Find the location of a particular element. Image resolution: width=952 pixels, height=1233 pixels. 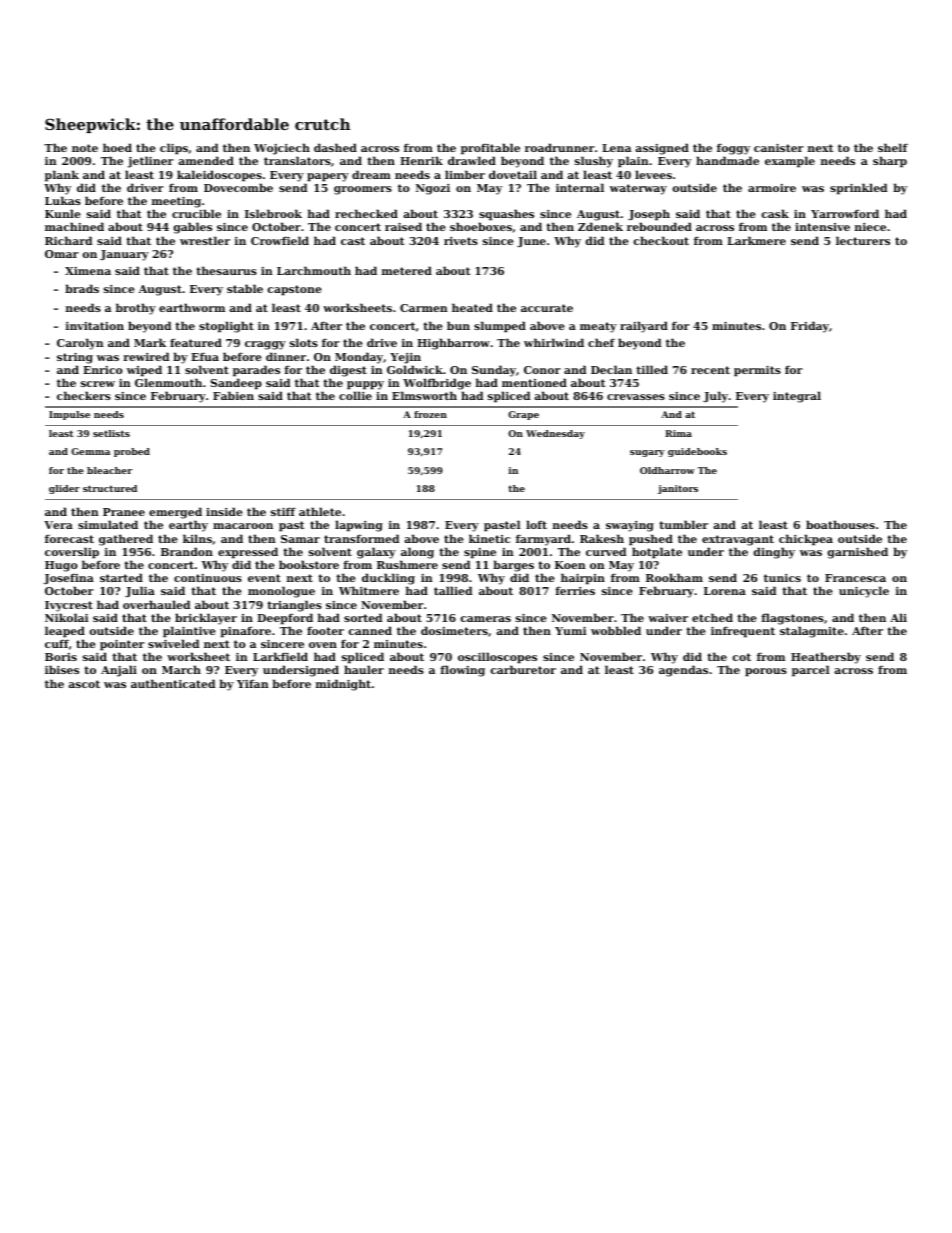

canister is located at coordinates (779, 148).
